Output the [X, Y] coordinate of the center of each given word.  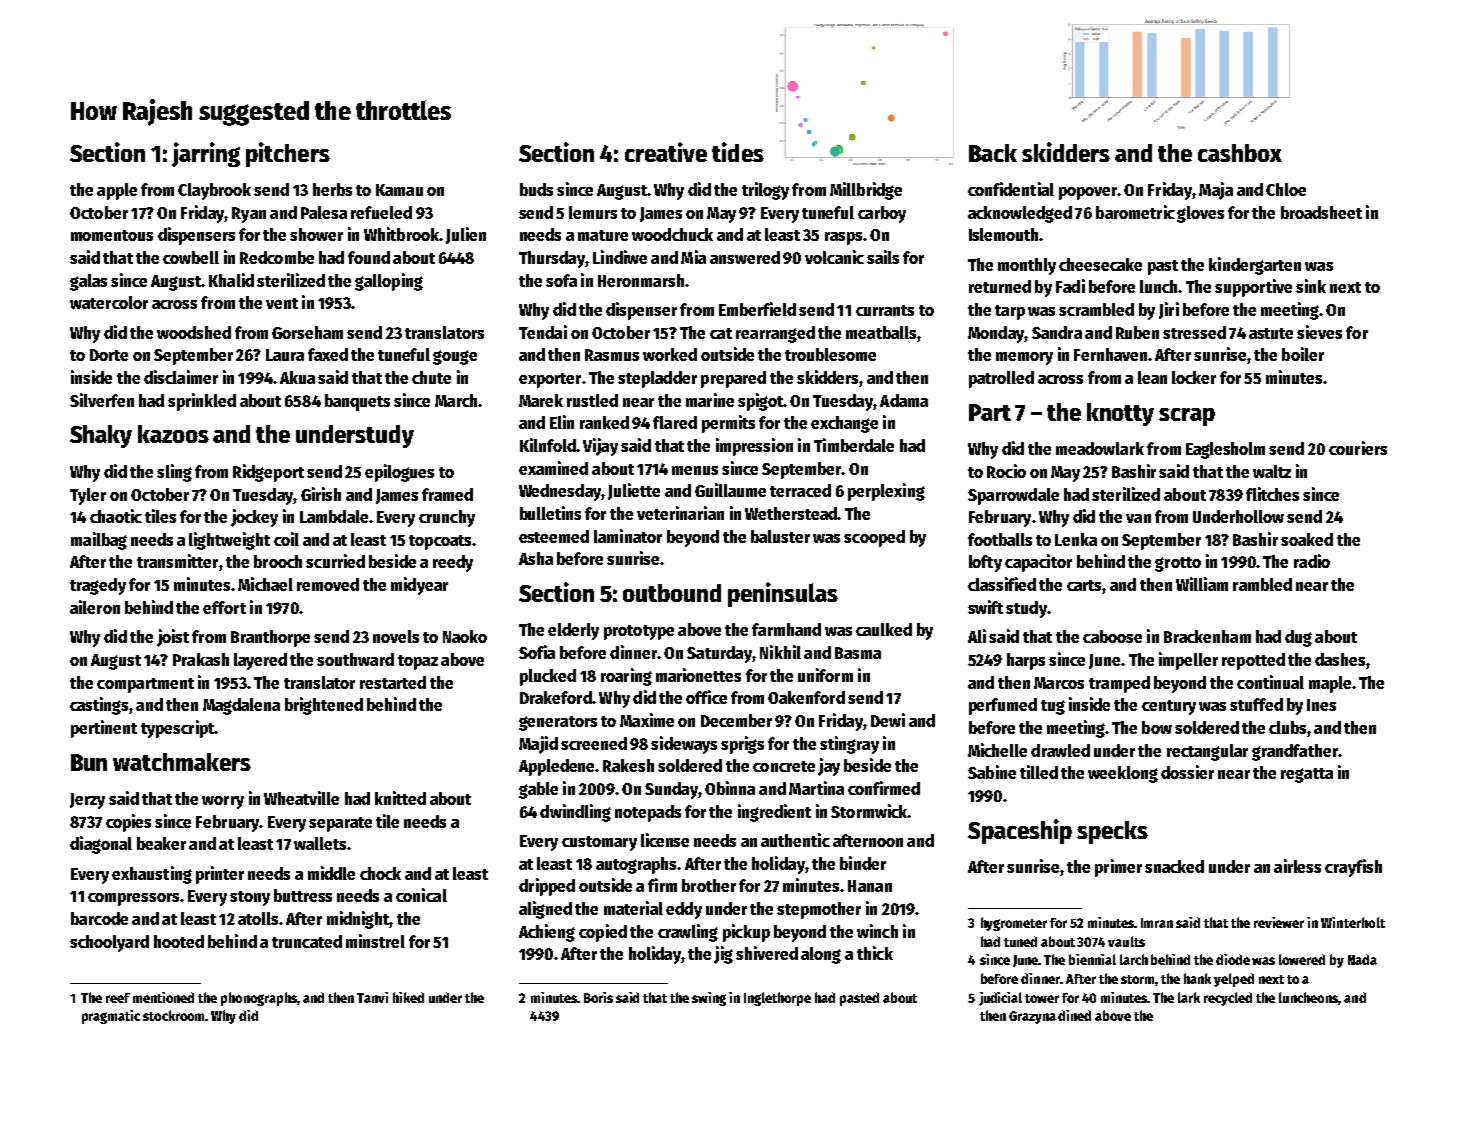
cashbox [1240, 153]
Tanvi [372, 997]
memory [1024, 358]
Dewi [888, 720]
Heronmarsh [641, 280]
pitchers [288, 154]
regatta [1307, 775]
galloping [389, 282]
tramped [1119, 684]
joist [173, 638]
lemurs [593, 212]
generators [558, 723]
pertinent [104, 729]
